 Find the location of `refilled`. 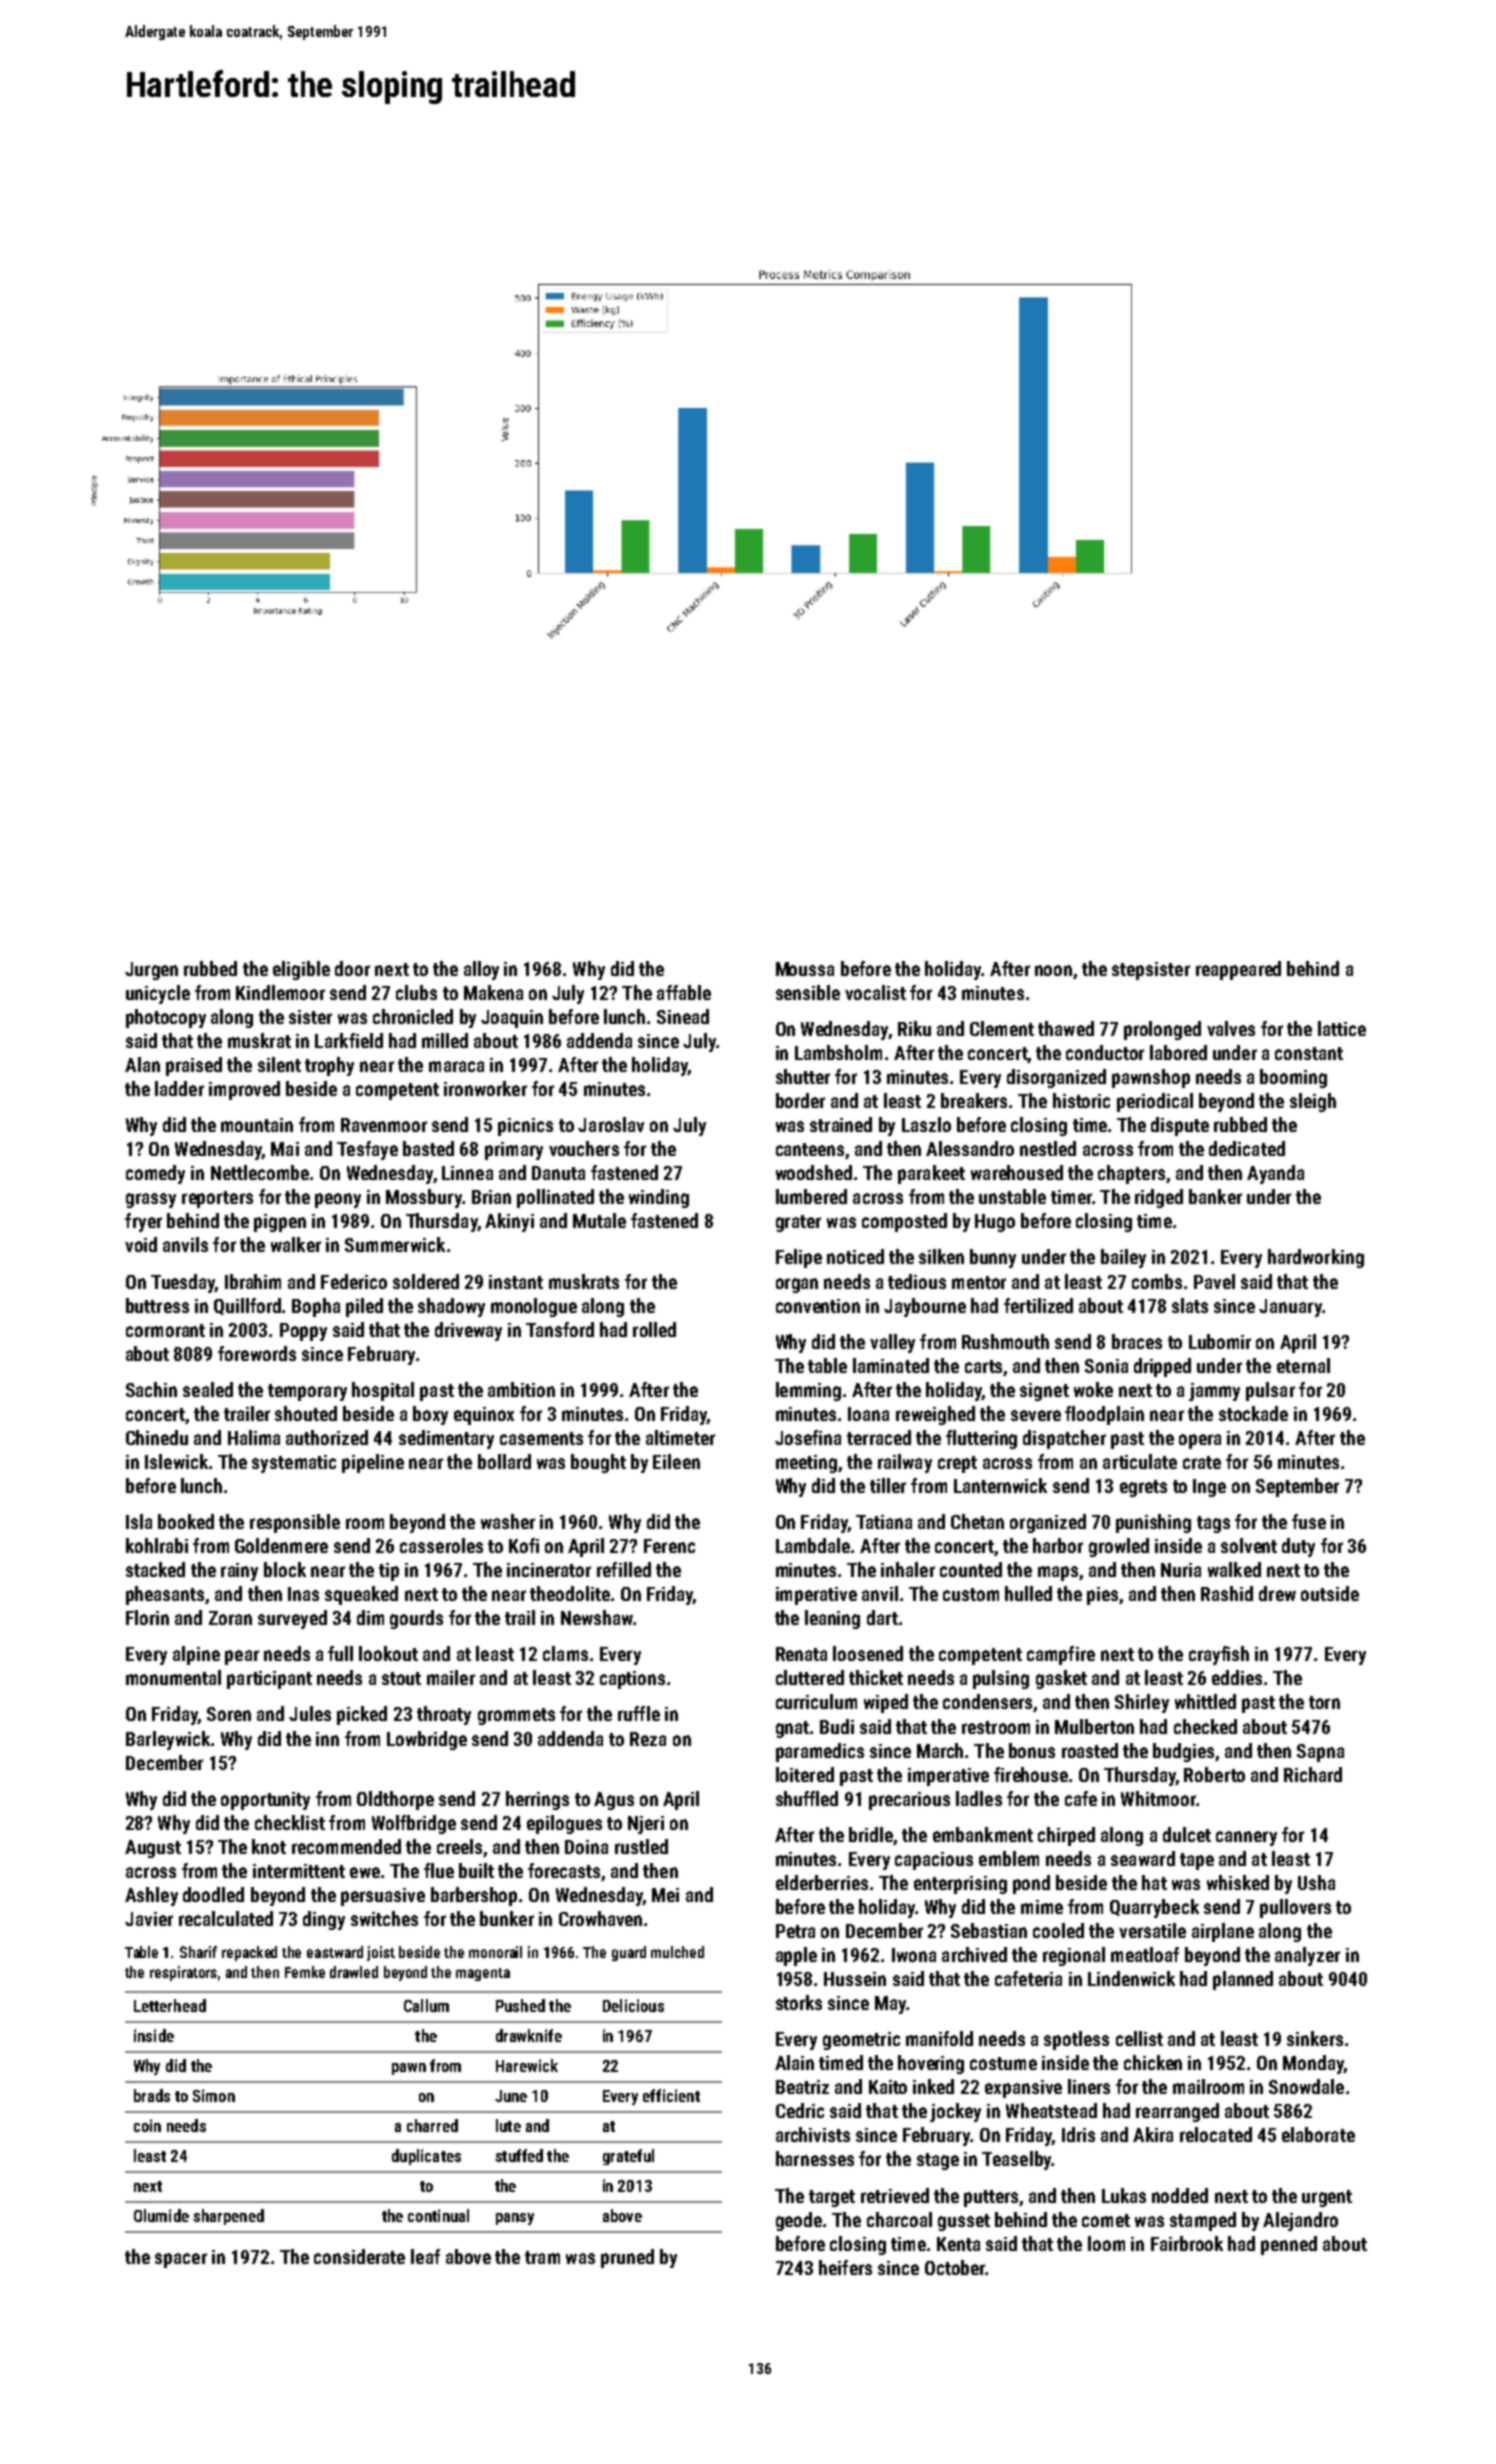

refilled is located at coordinates (624, 1569).
